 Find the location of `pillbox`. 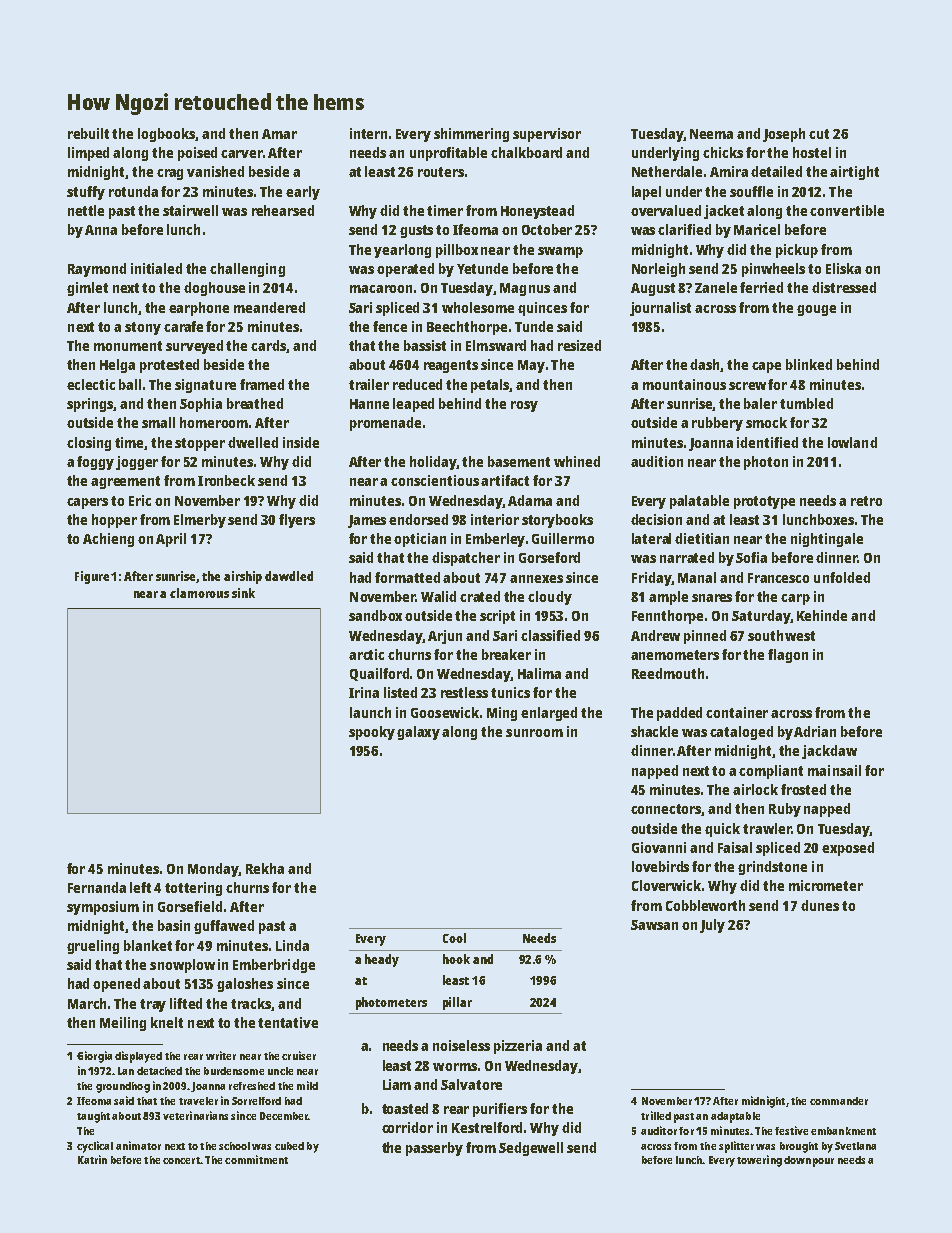

pillbox is located at coordinates (457, 251).
